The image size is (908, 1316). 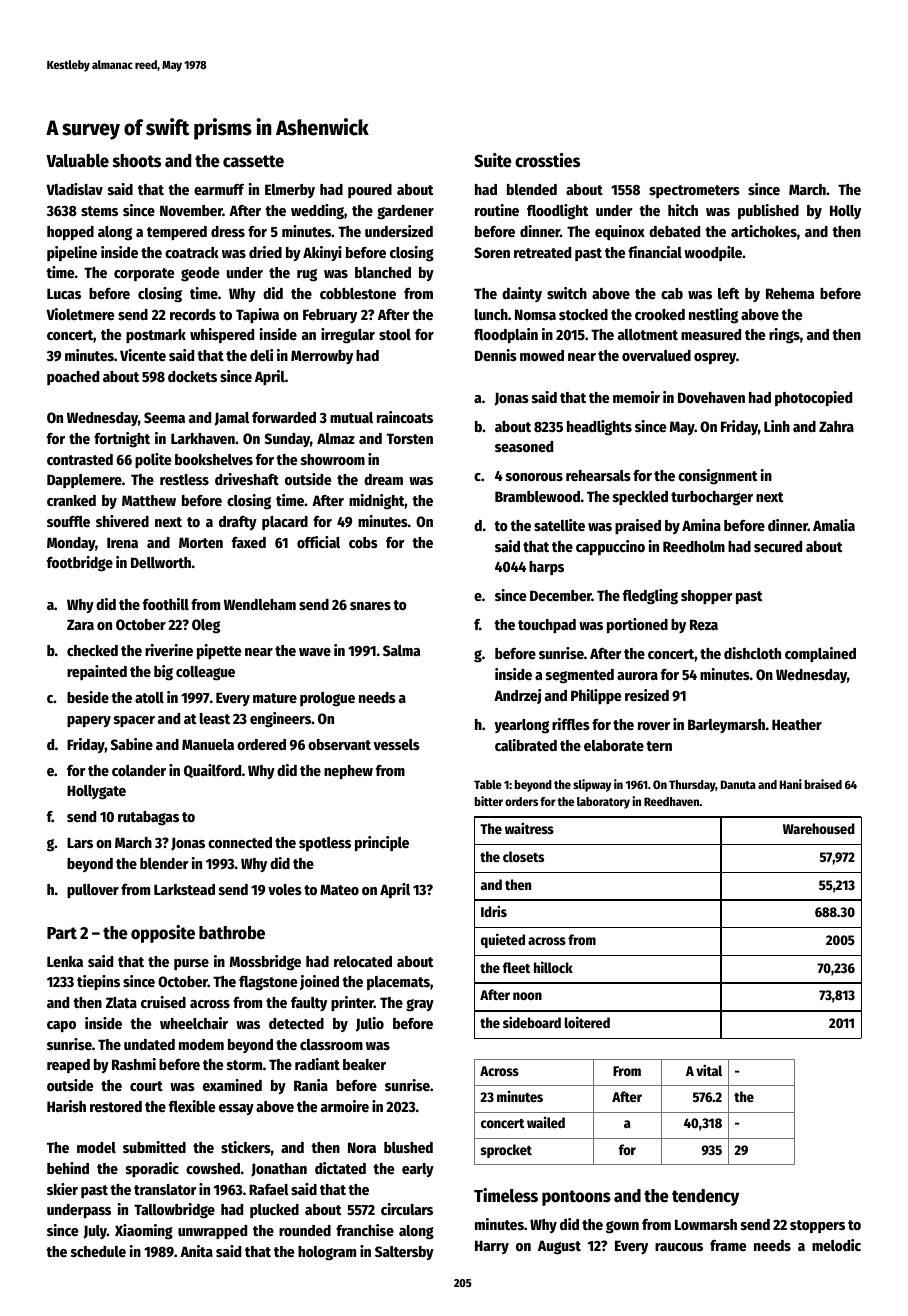 What do you see at coordinates (196, 1251) in the document?
I see `Anita` at bounding box center [196, 1251].
